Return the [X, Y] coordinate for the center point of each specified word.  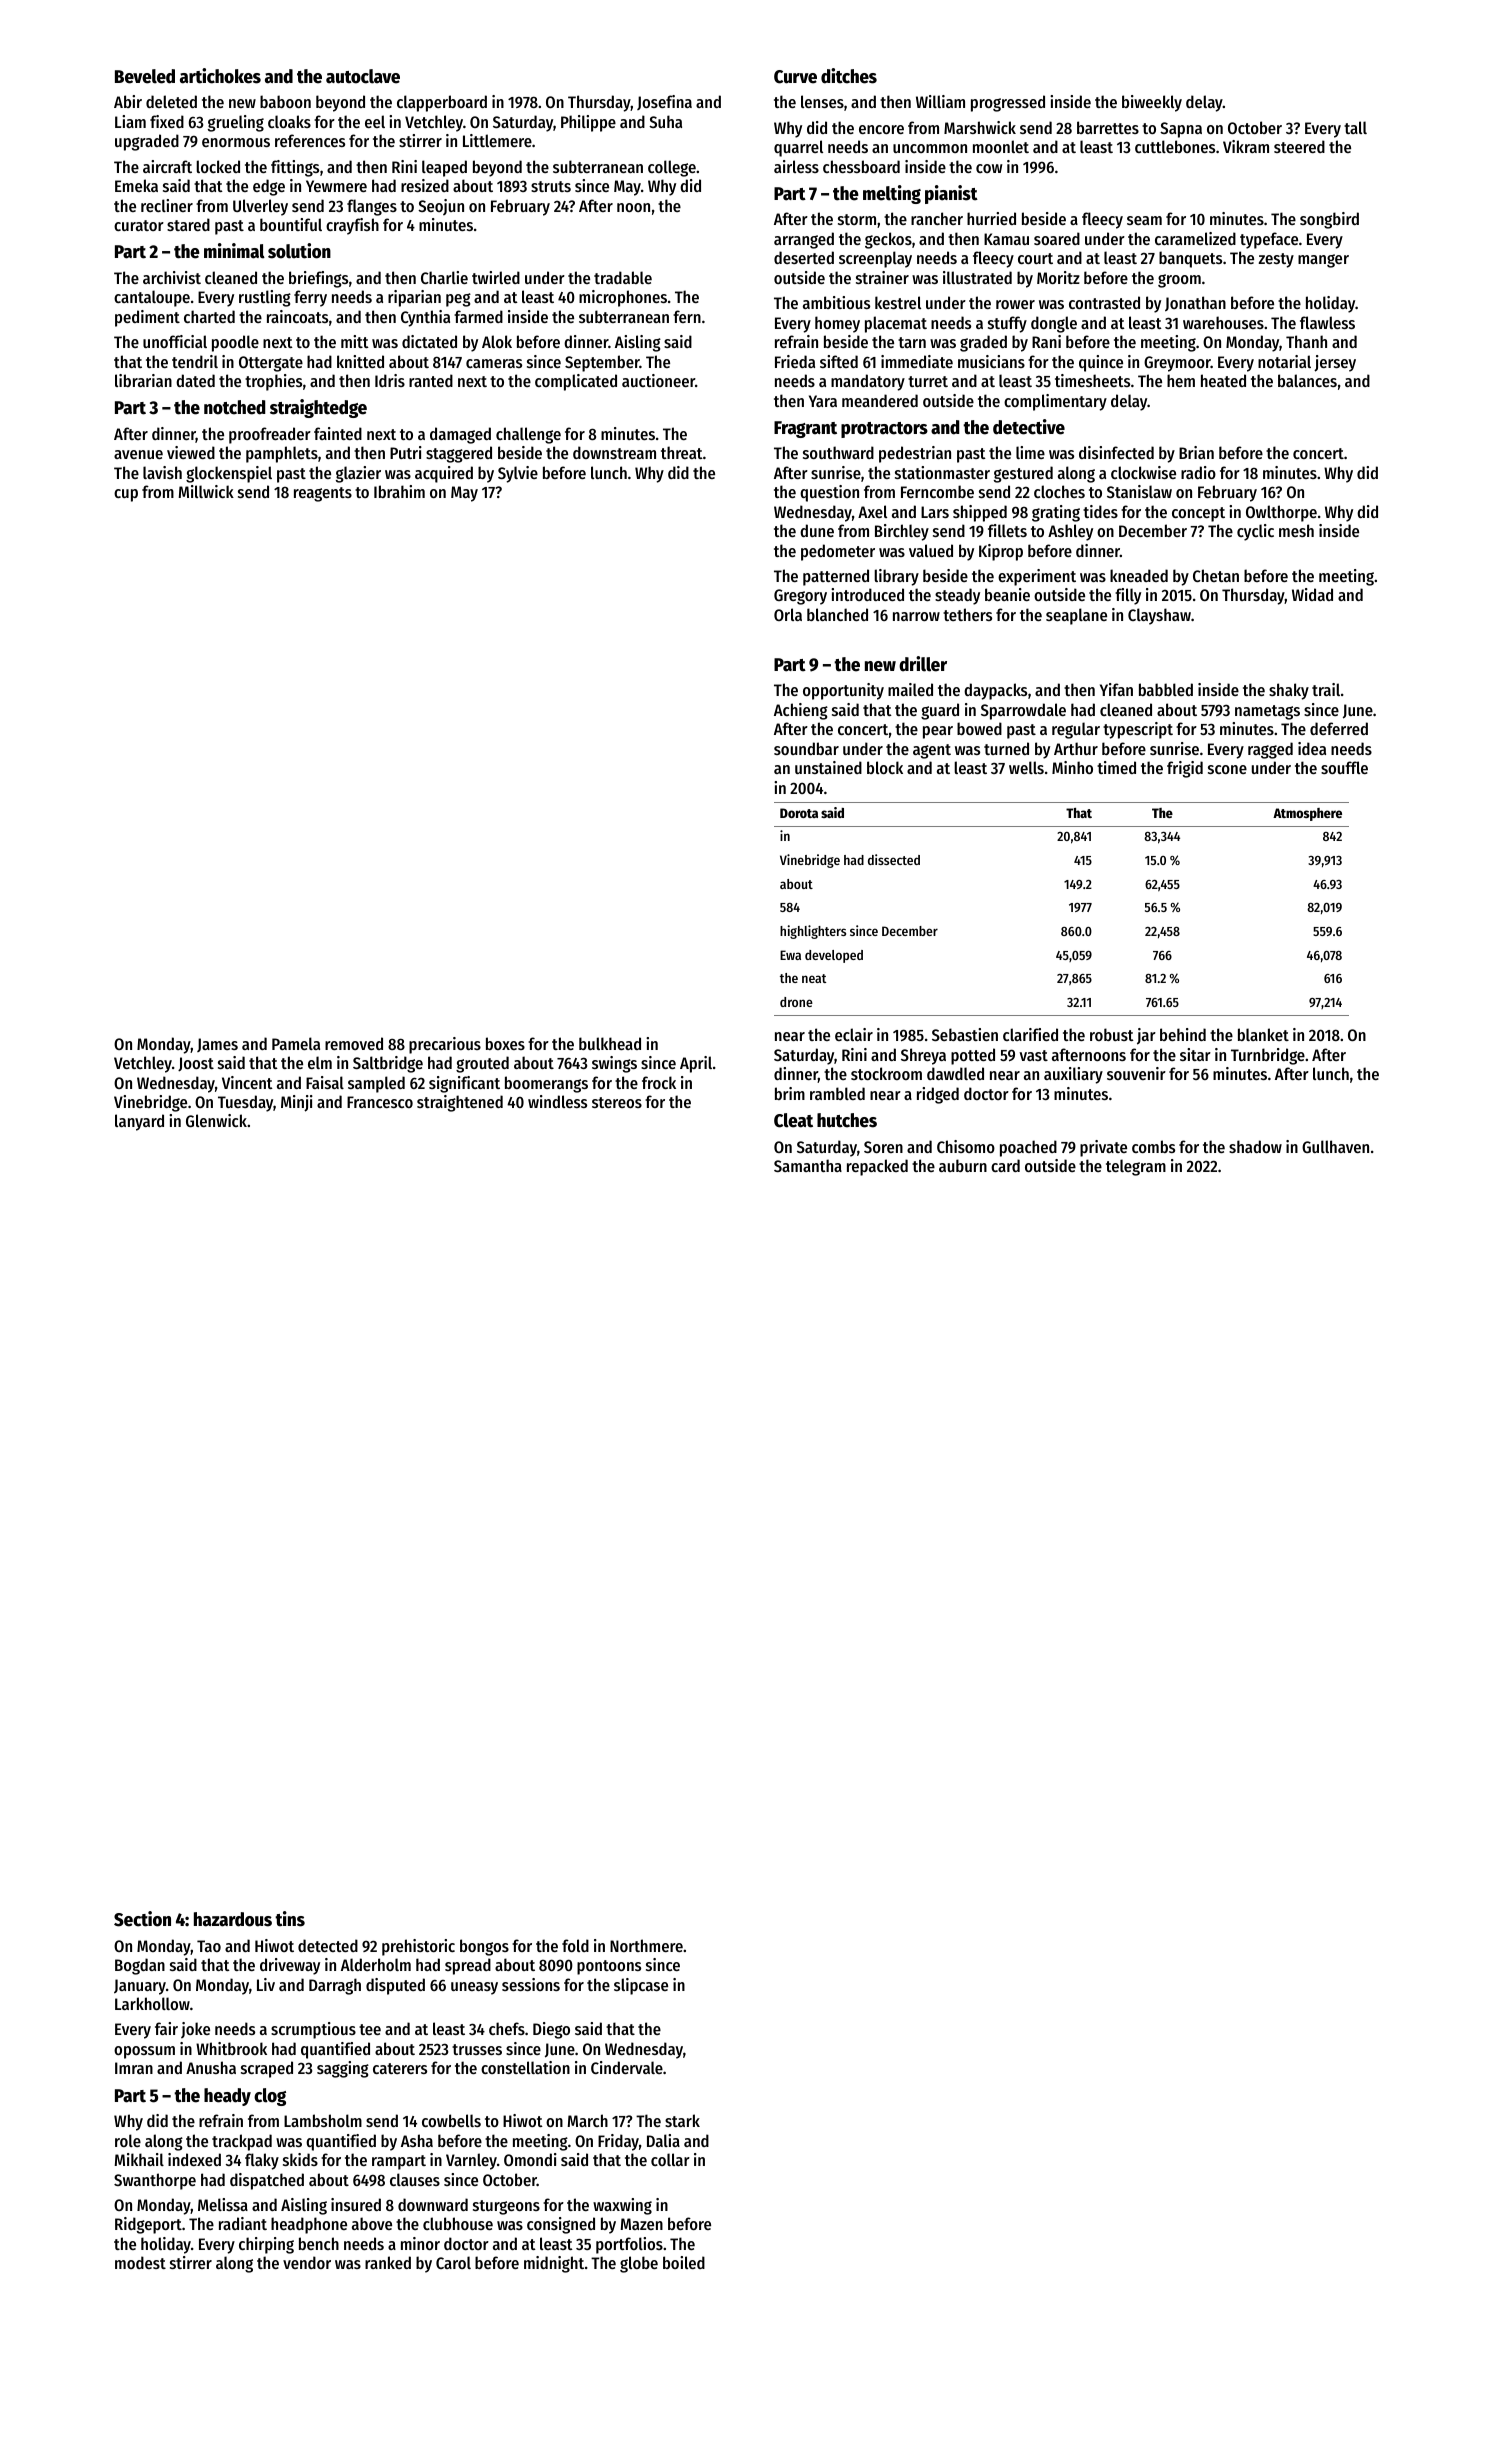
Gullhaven [1335, 1146]
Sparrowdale [1023, 711]
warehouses [1223, 322]
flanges [372, 207]
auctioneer [658, 380]
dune [817, 530]
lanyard [139, 1122]
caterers [400, 2068]
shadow [1255, 1146]
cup [126, 495]
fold [575, 1945]
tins [290, 1919]
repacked [877, 1167]
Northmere [646, 1945]
